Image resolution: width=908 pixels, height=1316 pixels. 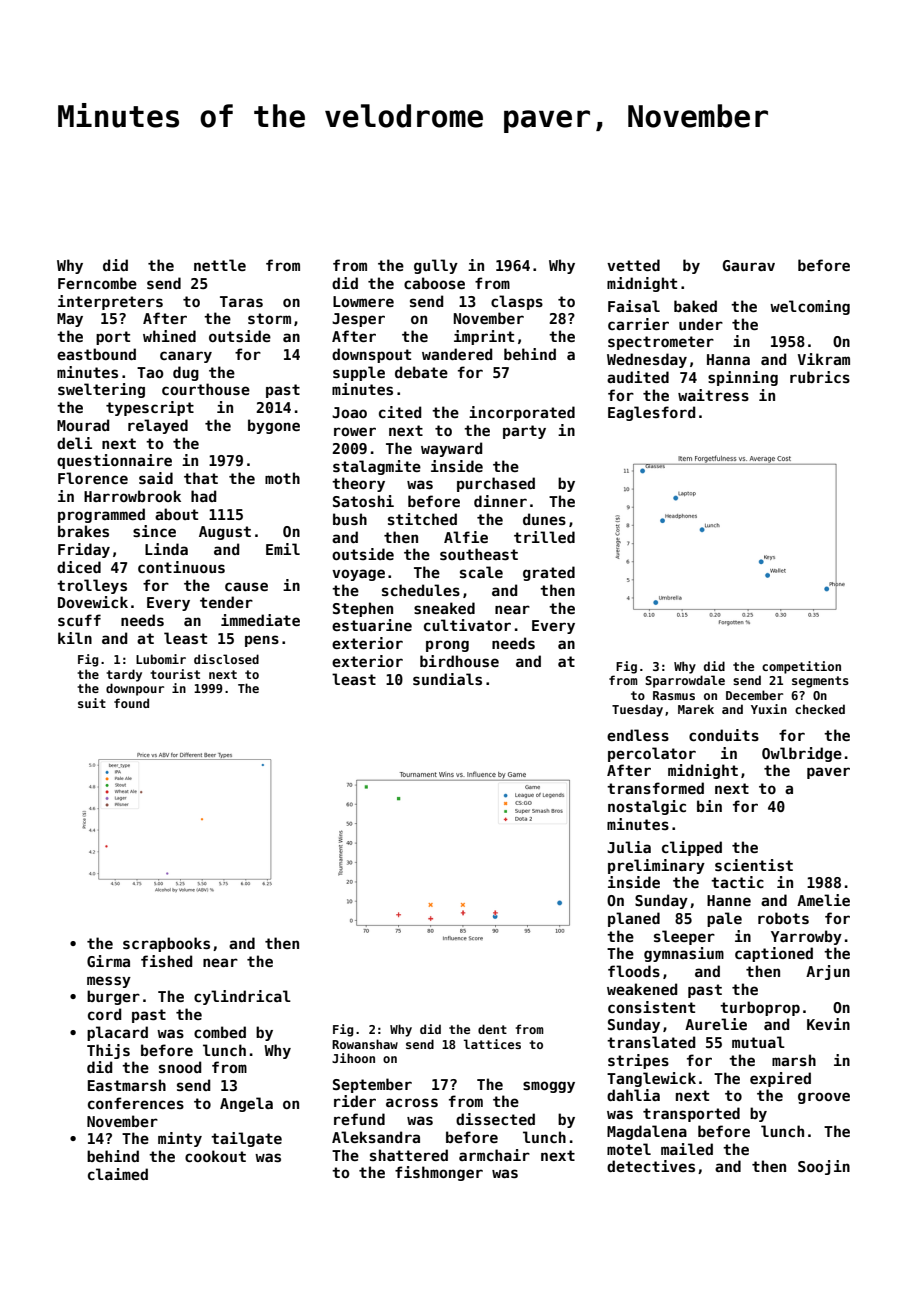 I want to click on Owlbridge, so click(x=802, y=754).
